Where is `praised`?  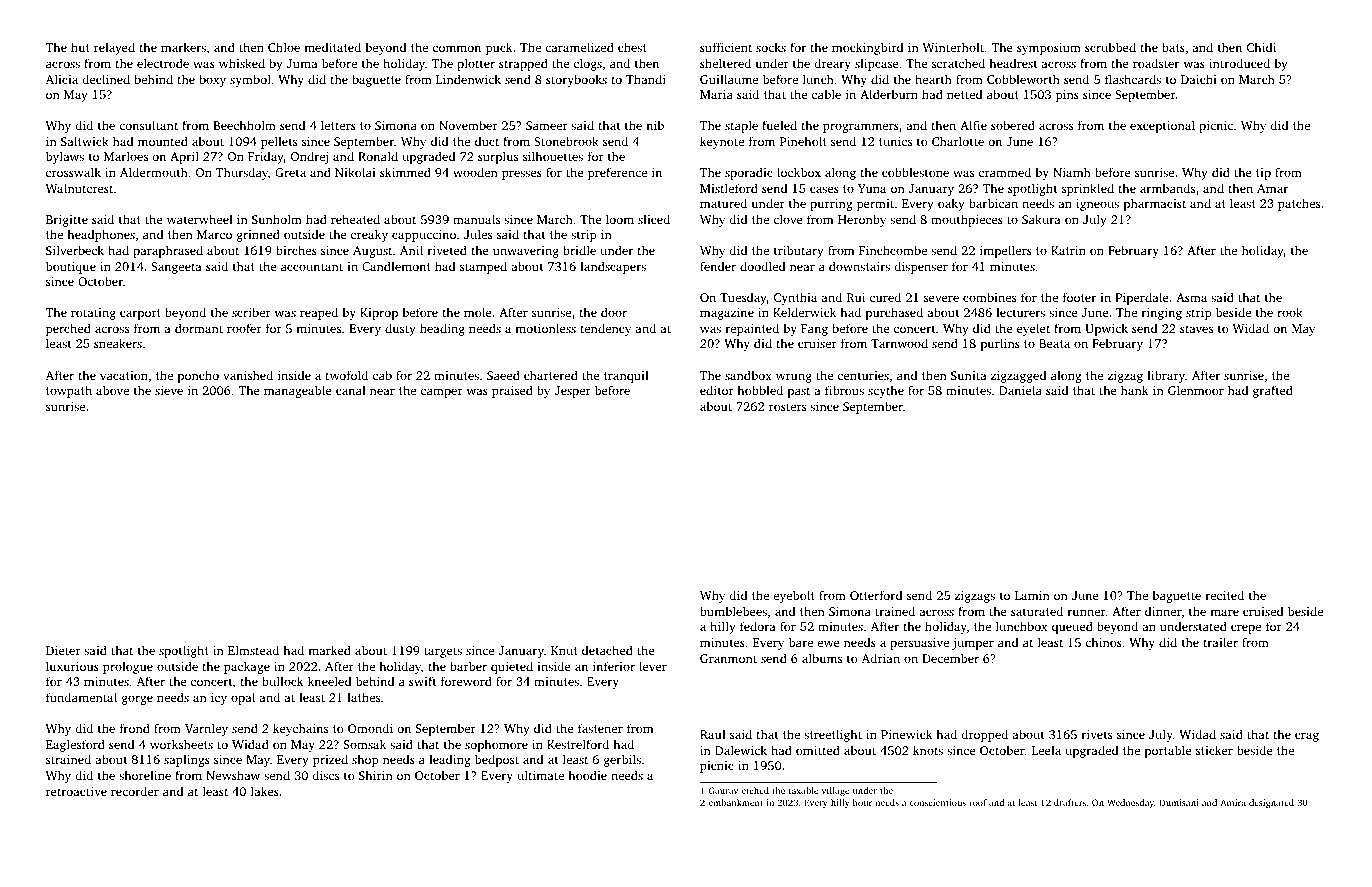
praised is located at coordinates (512, 391).
